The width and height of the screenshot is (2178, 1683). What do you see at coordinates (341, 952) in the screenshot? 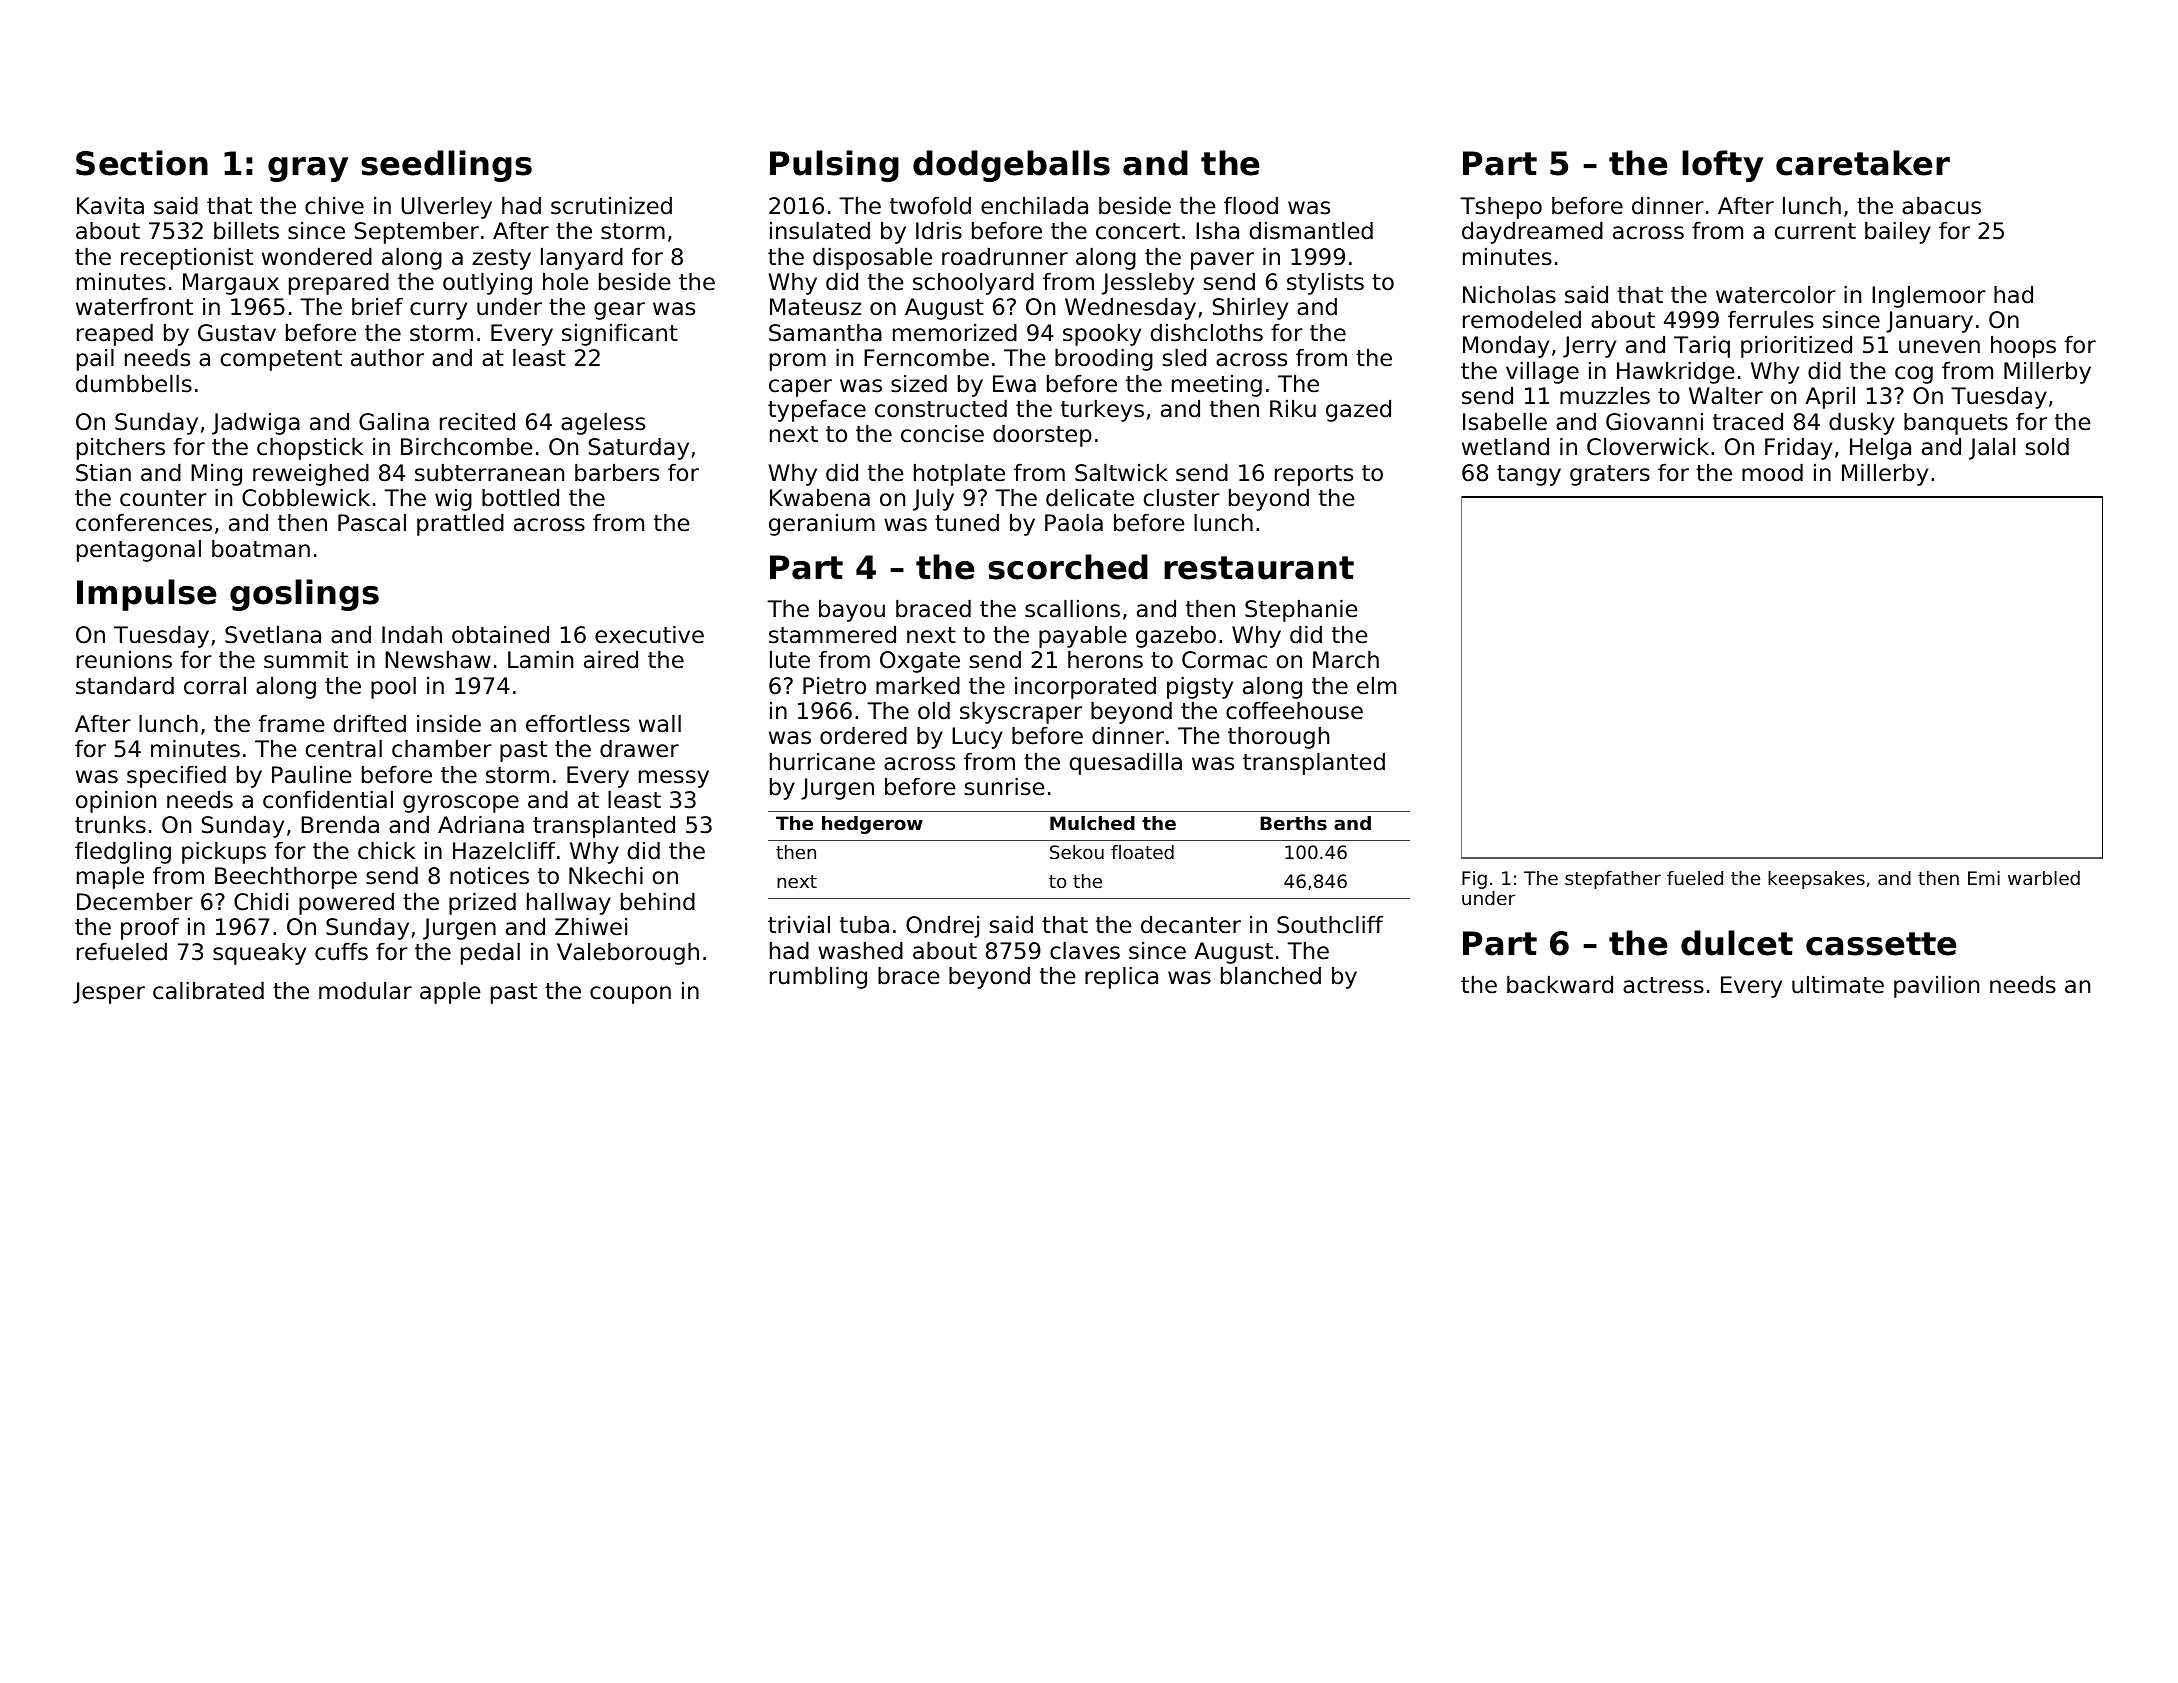
I see `cuffs` at bounding box center [341, 952].
